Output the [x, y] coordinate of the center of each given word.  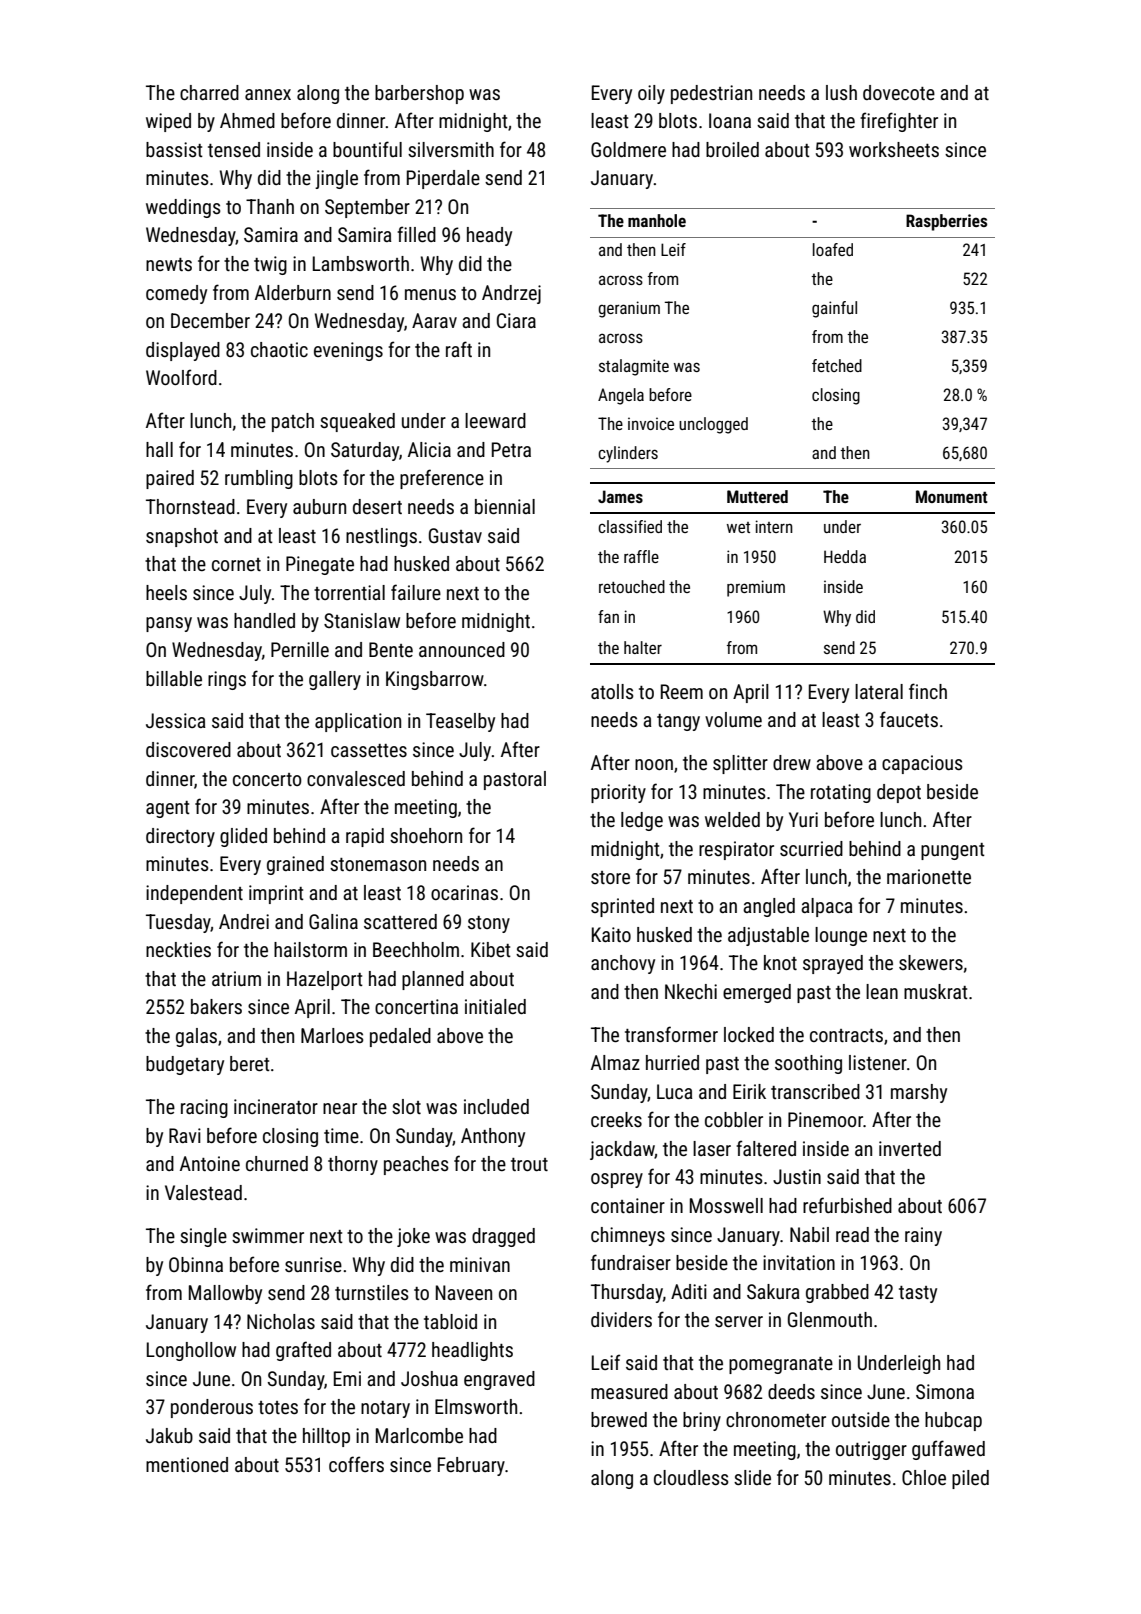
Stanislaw [362, 620]
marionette [929, 876]
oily [651, 94]
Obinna [196, 1264]
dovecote [899, 92]
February [471, 1466]
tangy [678, 722]
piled [970, 1479]
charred [209, 92]
